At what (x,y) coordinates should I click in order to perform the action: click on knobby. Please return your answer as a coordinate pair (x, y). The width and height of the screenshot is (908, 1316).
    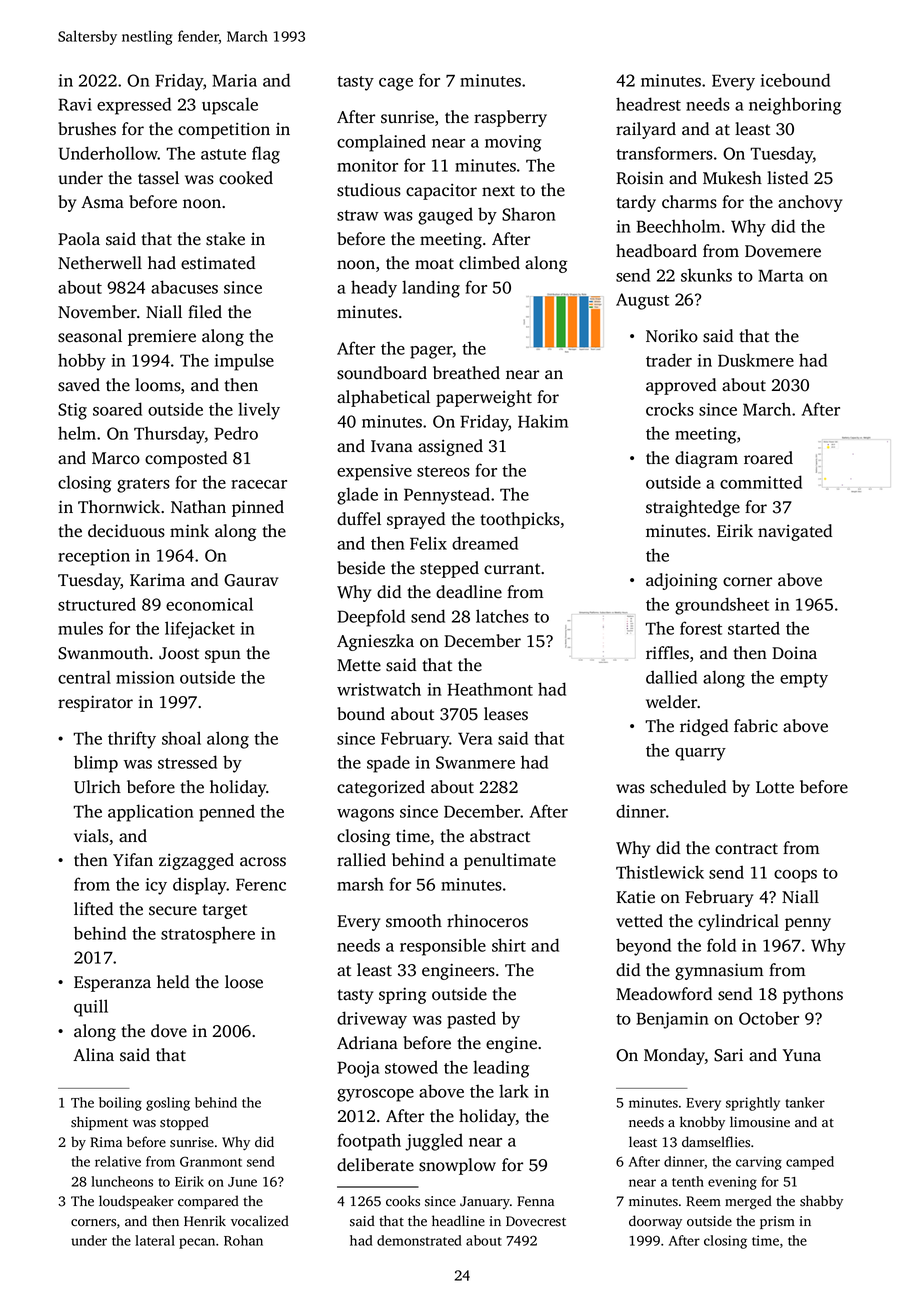
    Looking at the image, I should click on (702, 1123).
